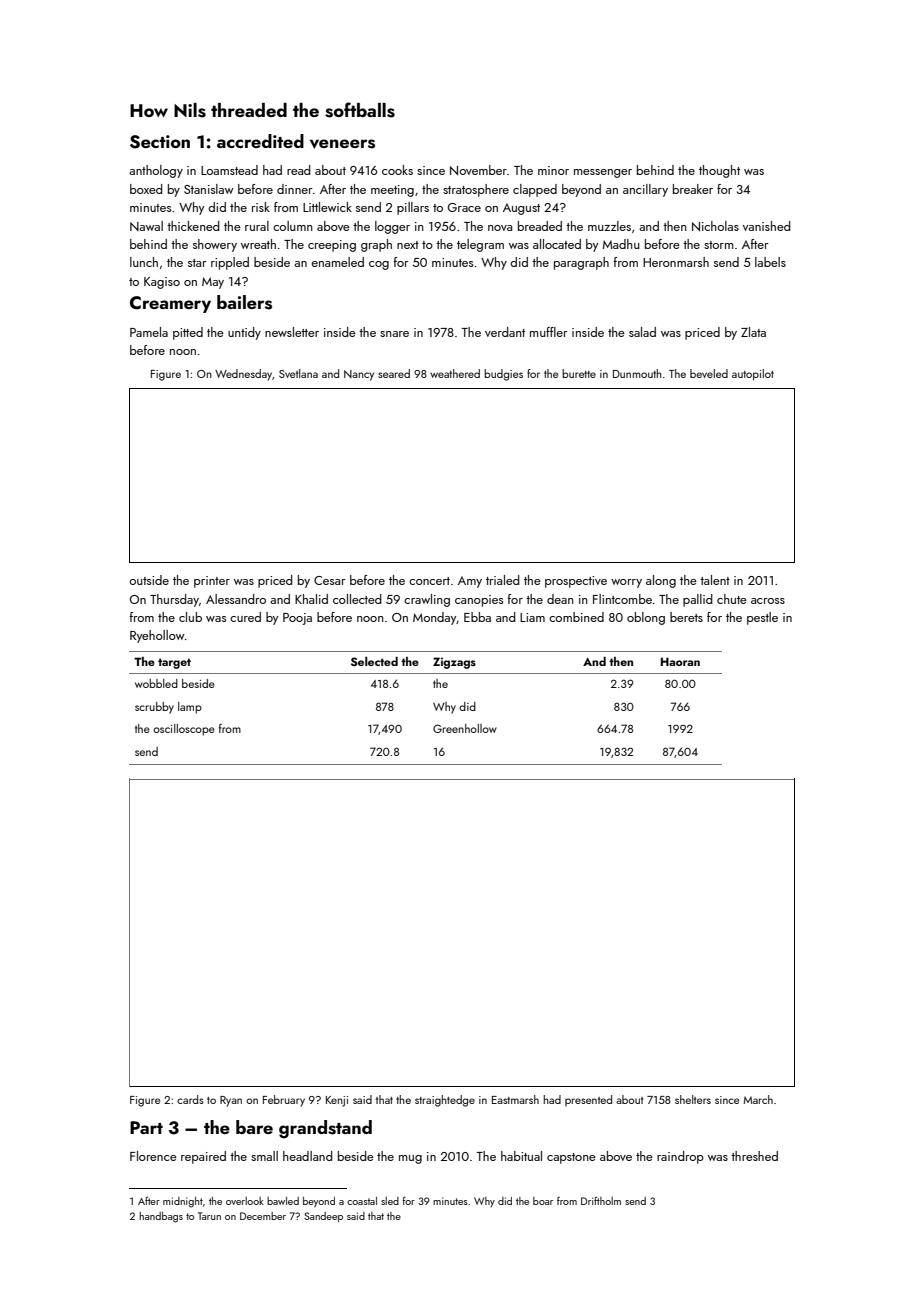  Describe the element at coordinates (184, 730) in the document. I see `oscilloscope` at that location.
